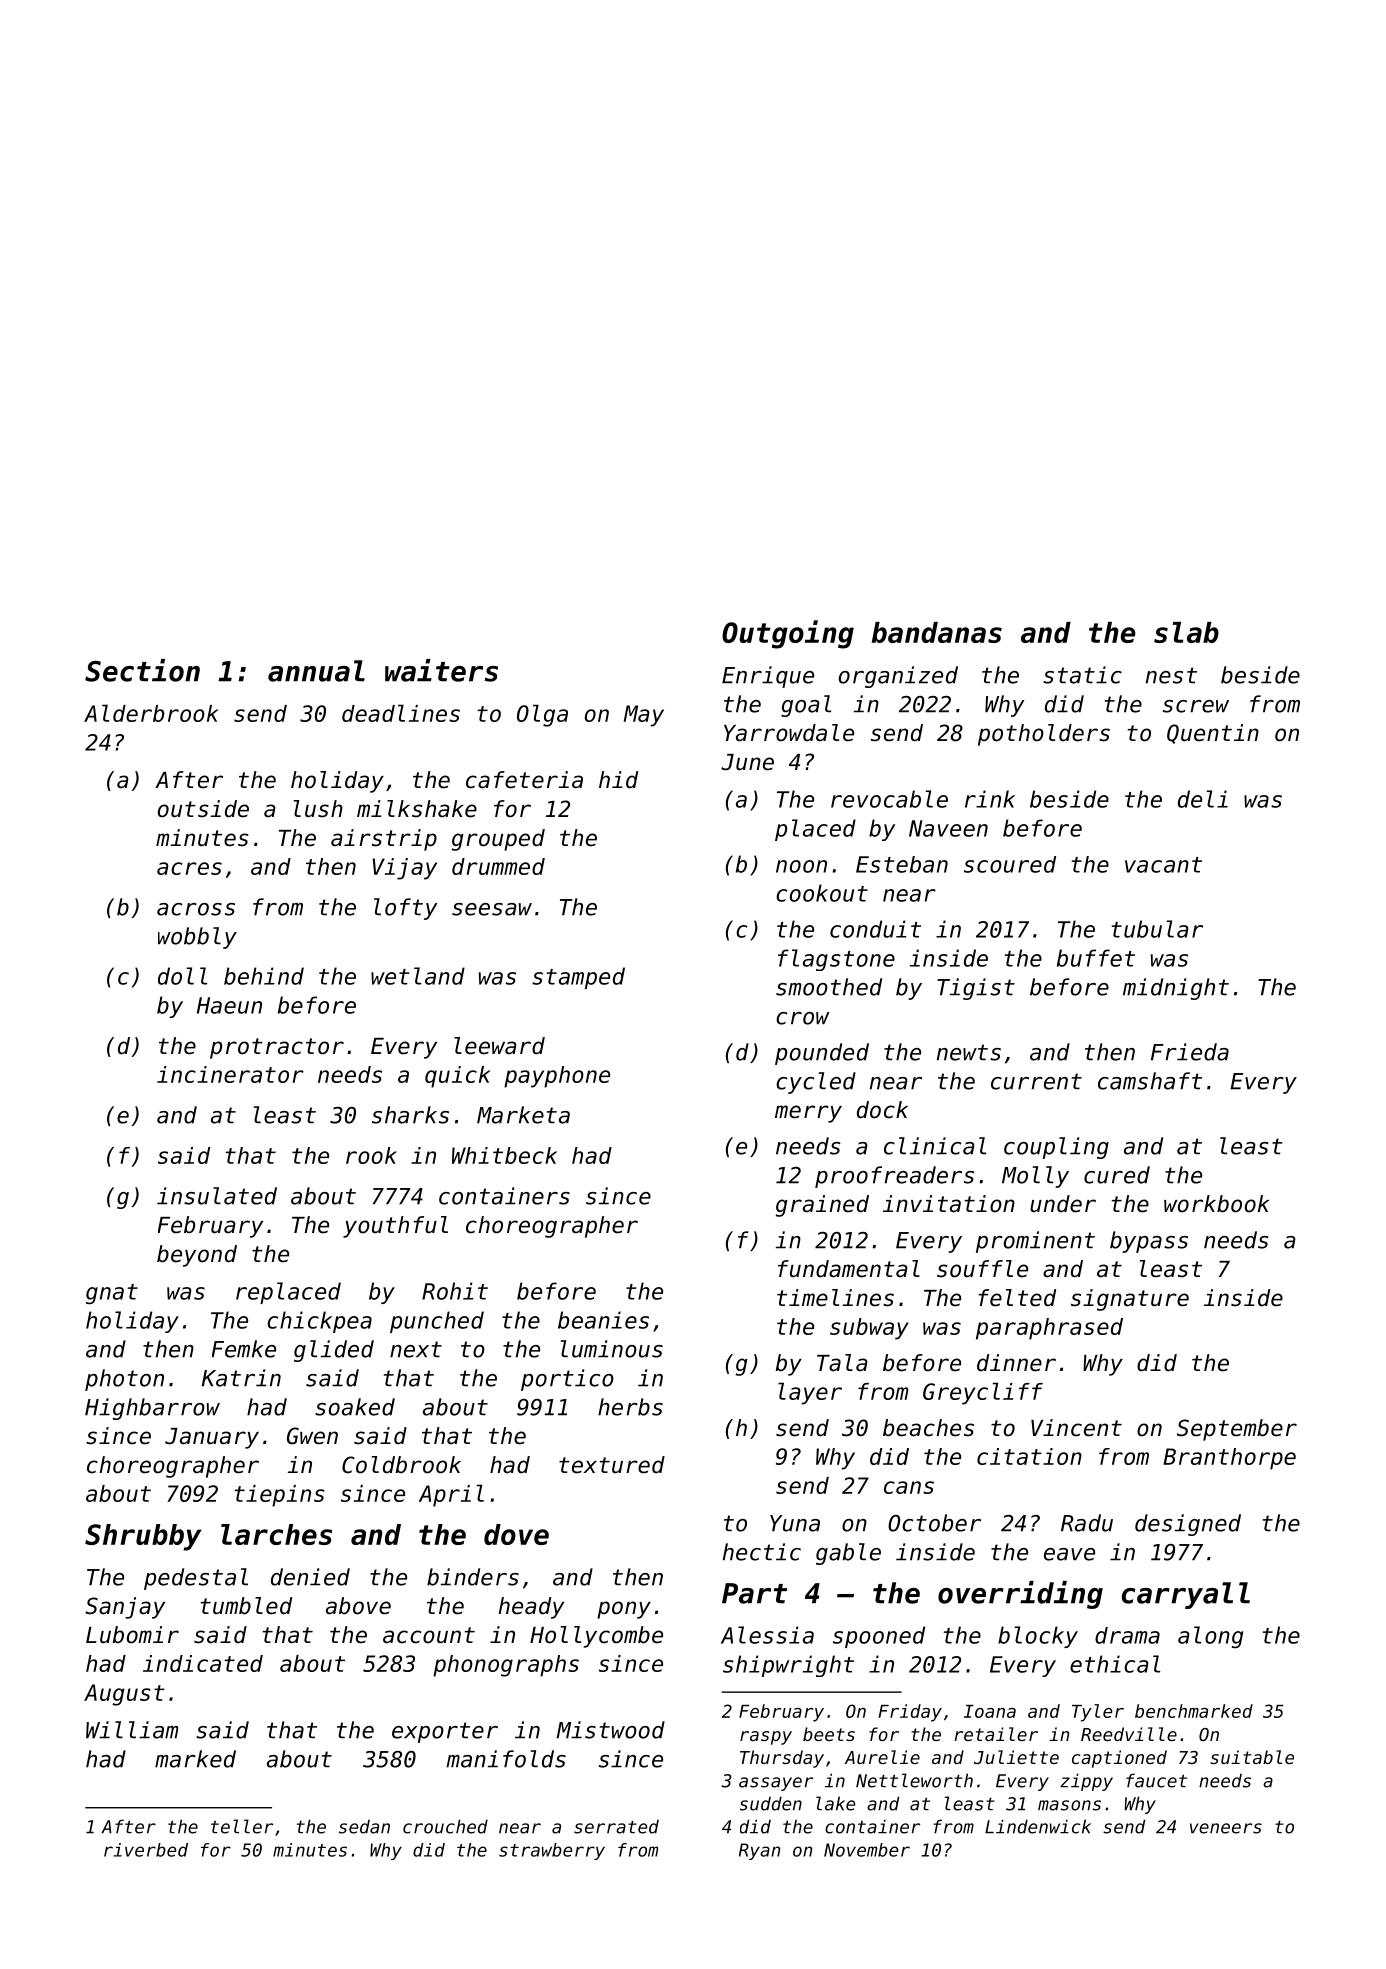 Image resolution: width=1386 pixels, height=1969 pixels. I want to click on stamped, so click(578, 978).
